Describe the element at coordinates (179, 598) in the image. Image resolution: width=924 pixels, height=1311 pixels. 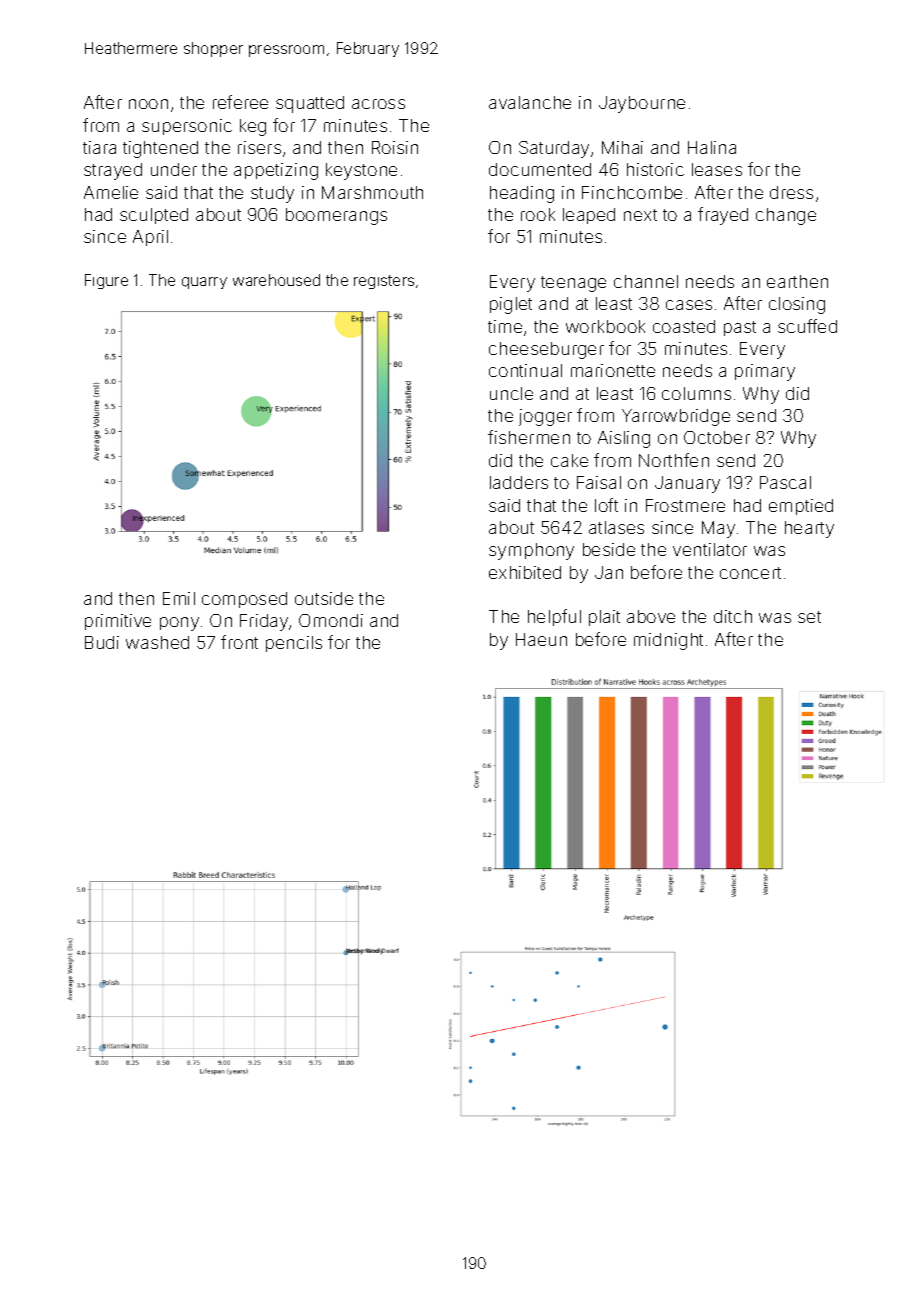
I see `Emil` at that location.
